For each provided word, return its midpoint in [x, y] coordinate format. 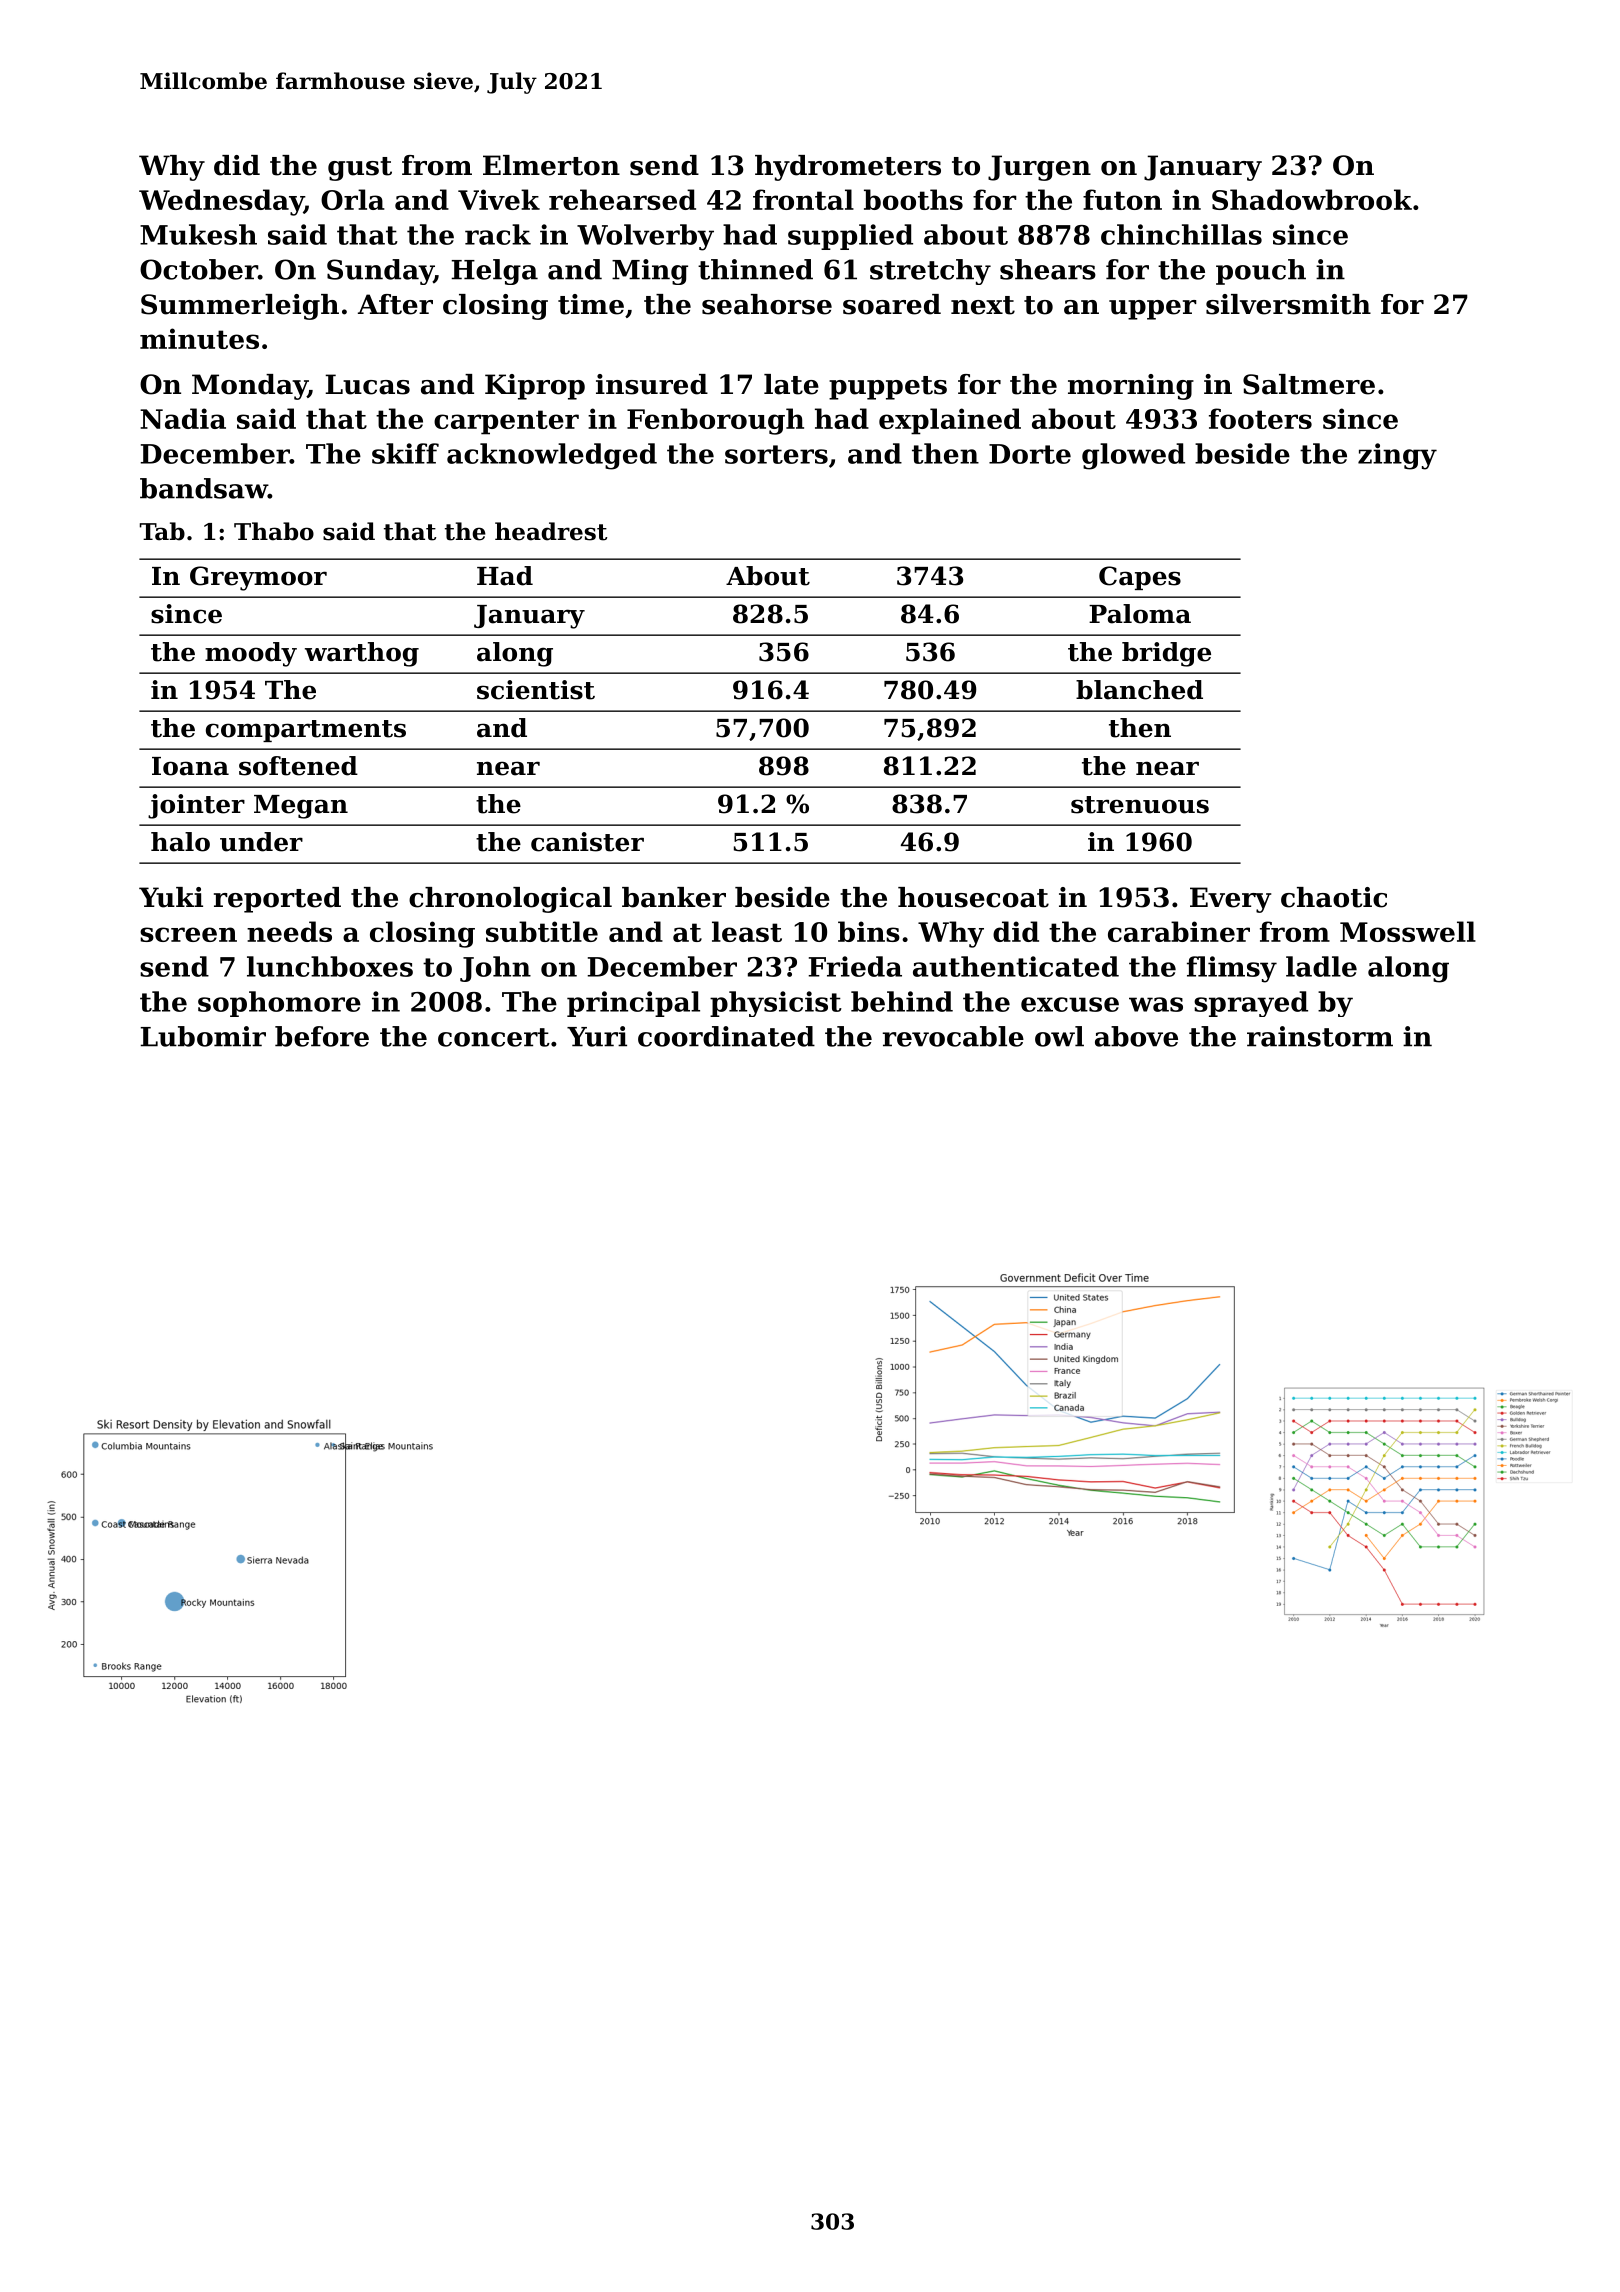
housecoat [973, 897]
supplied [850, 237]
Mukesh [198, 234]
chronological [510, 900]
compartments [306, 731]
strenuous [1140, 805]
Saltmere [1309, 384]
